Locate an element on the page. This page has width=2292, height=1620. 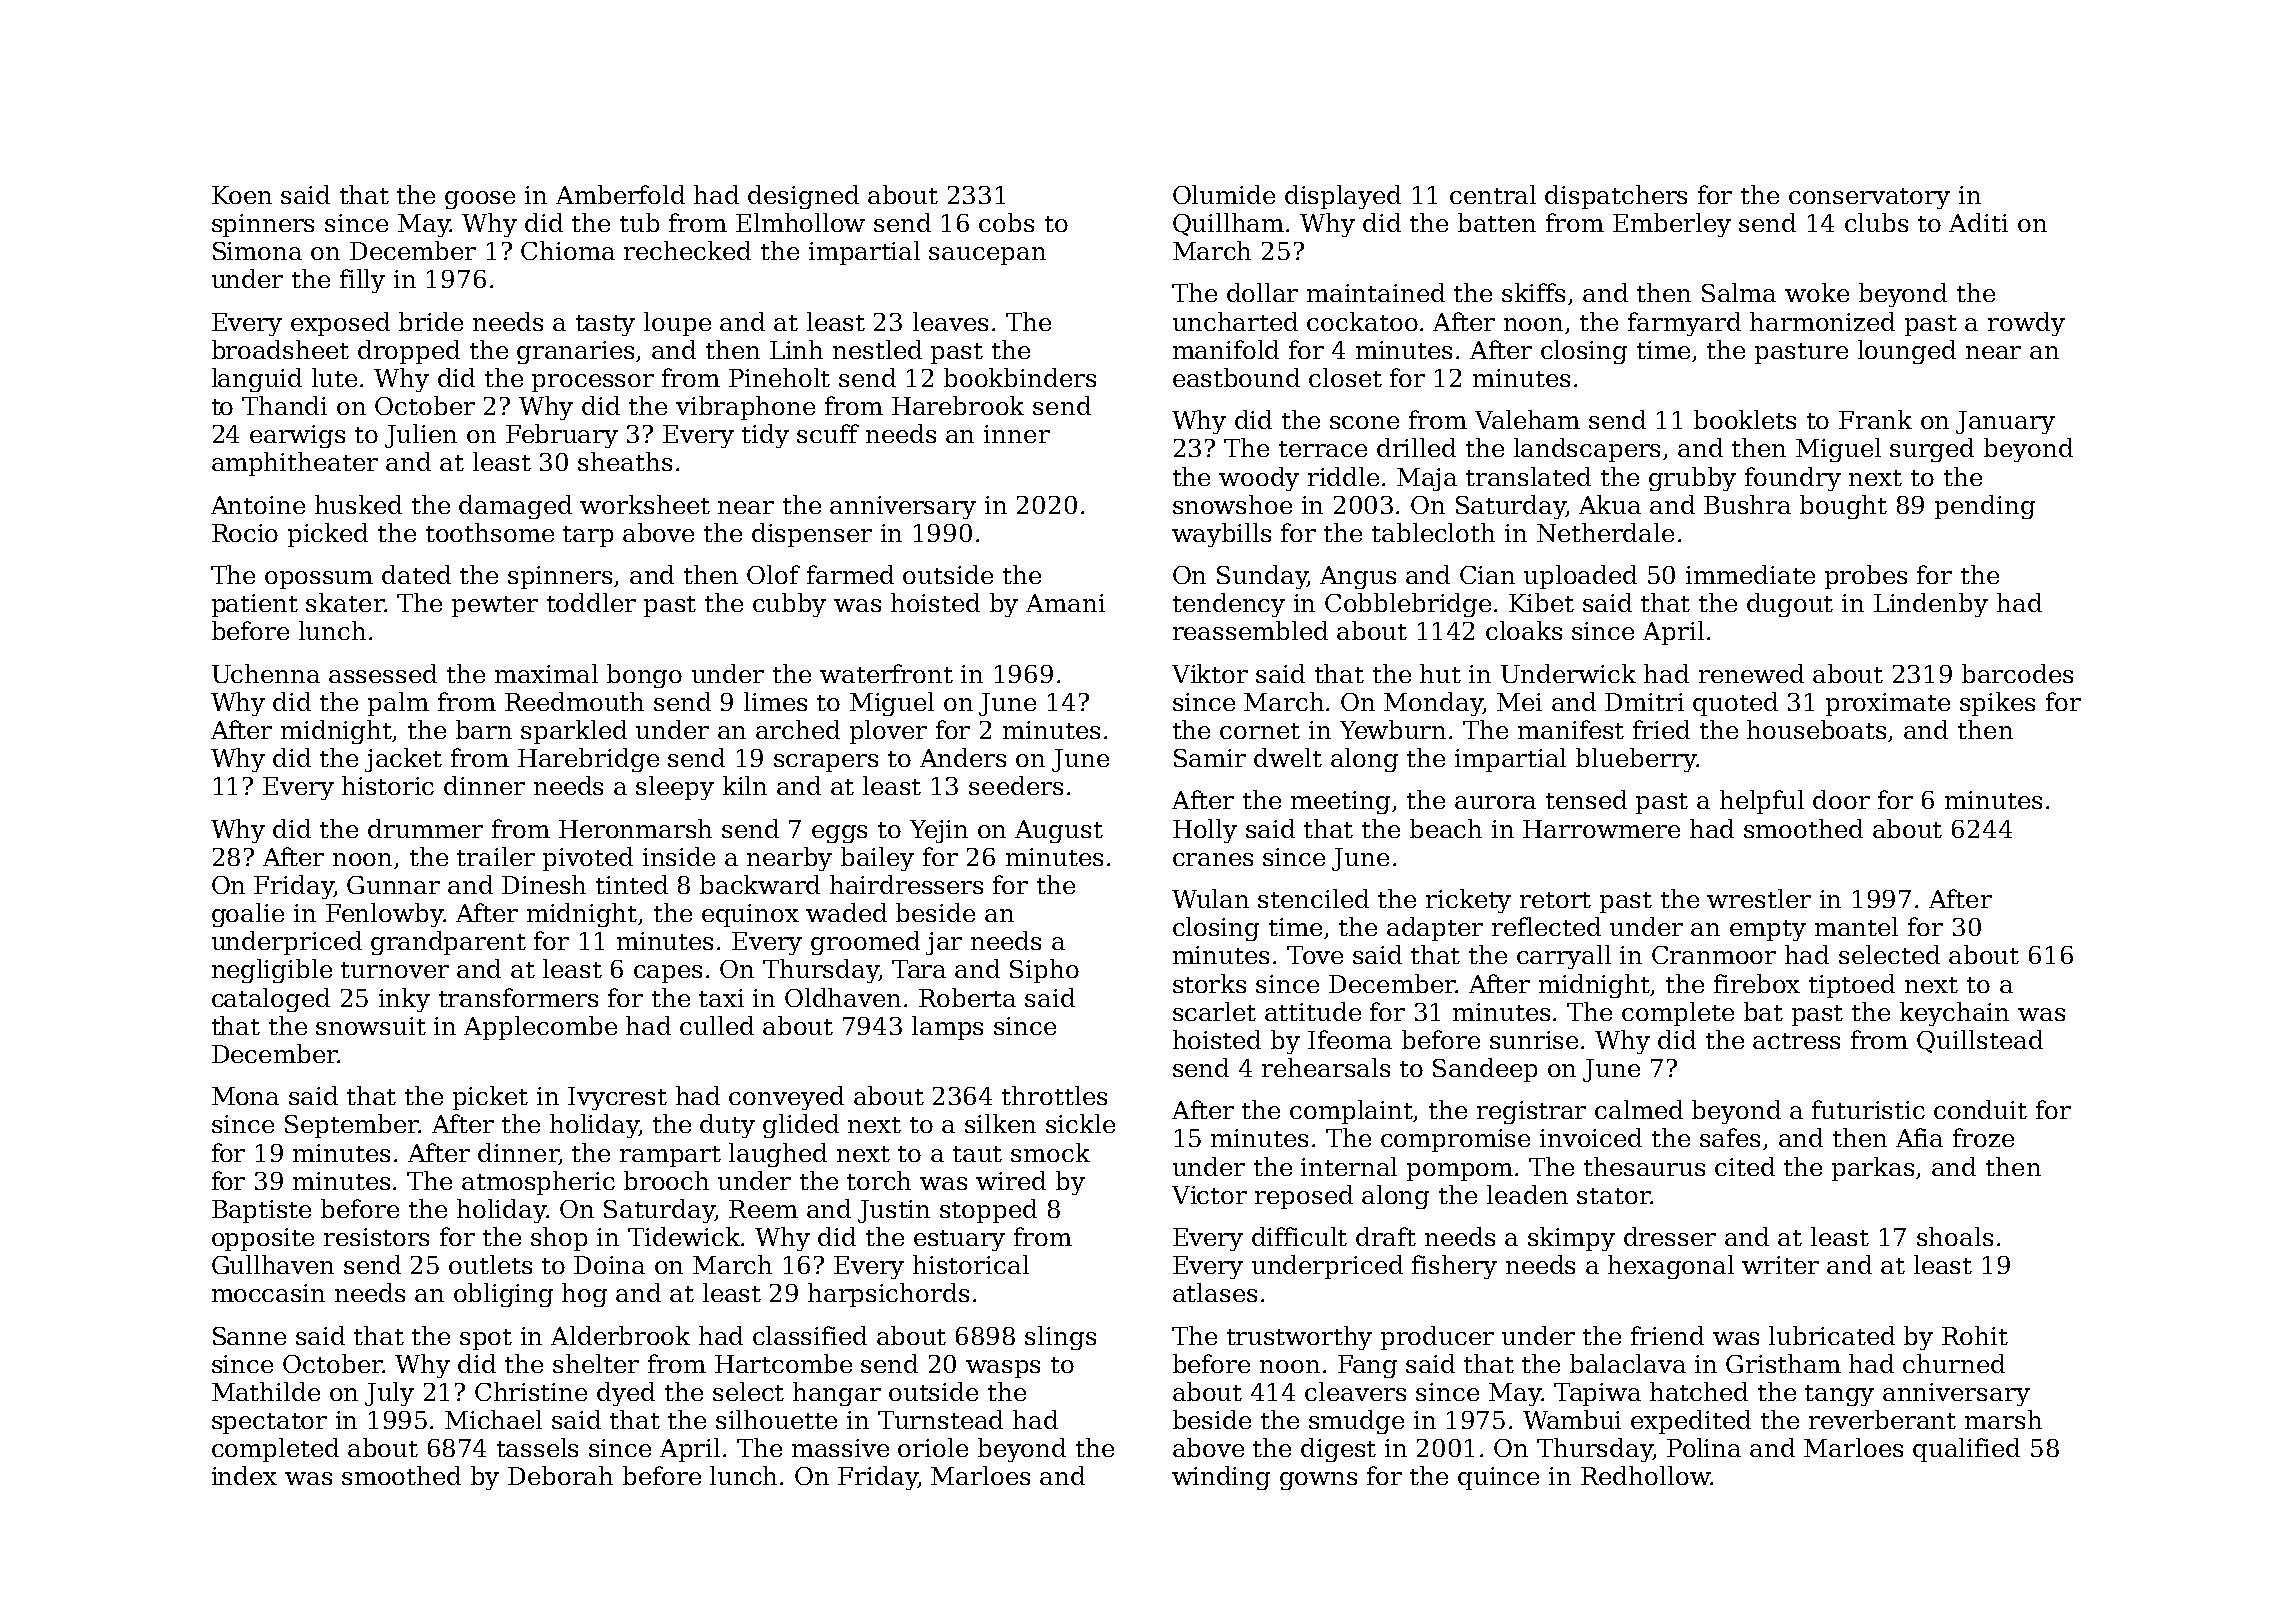
damaged is located at coordinates (515, 507).
